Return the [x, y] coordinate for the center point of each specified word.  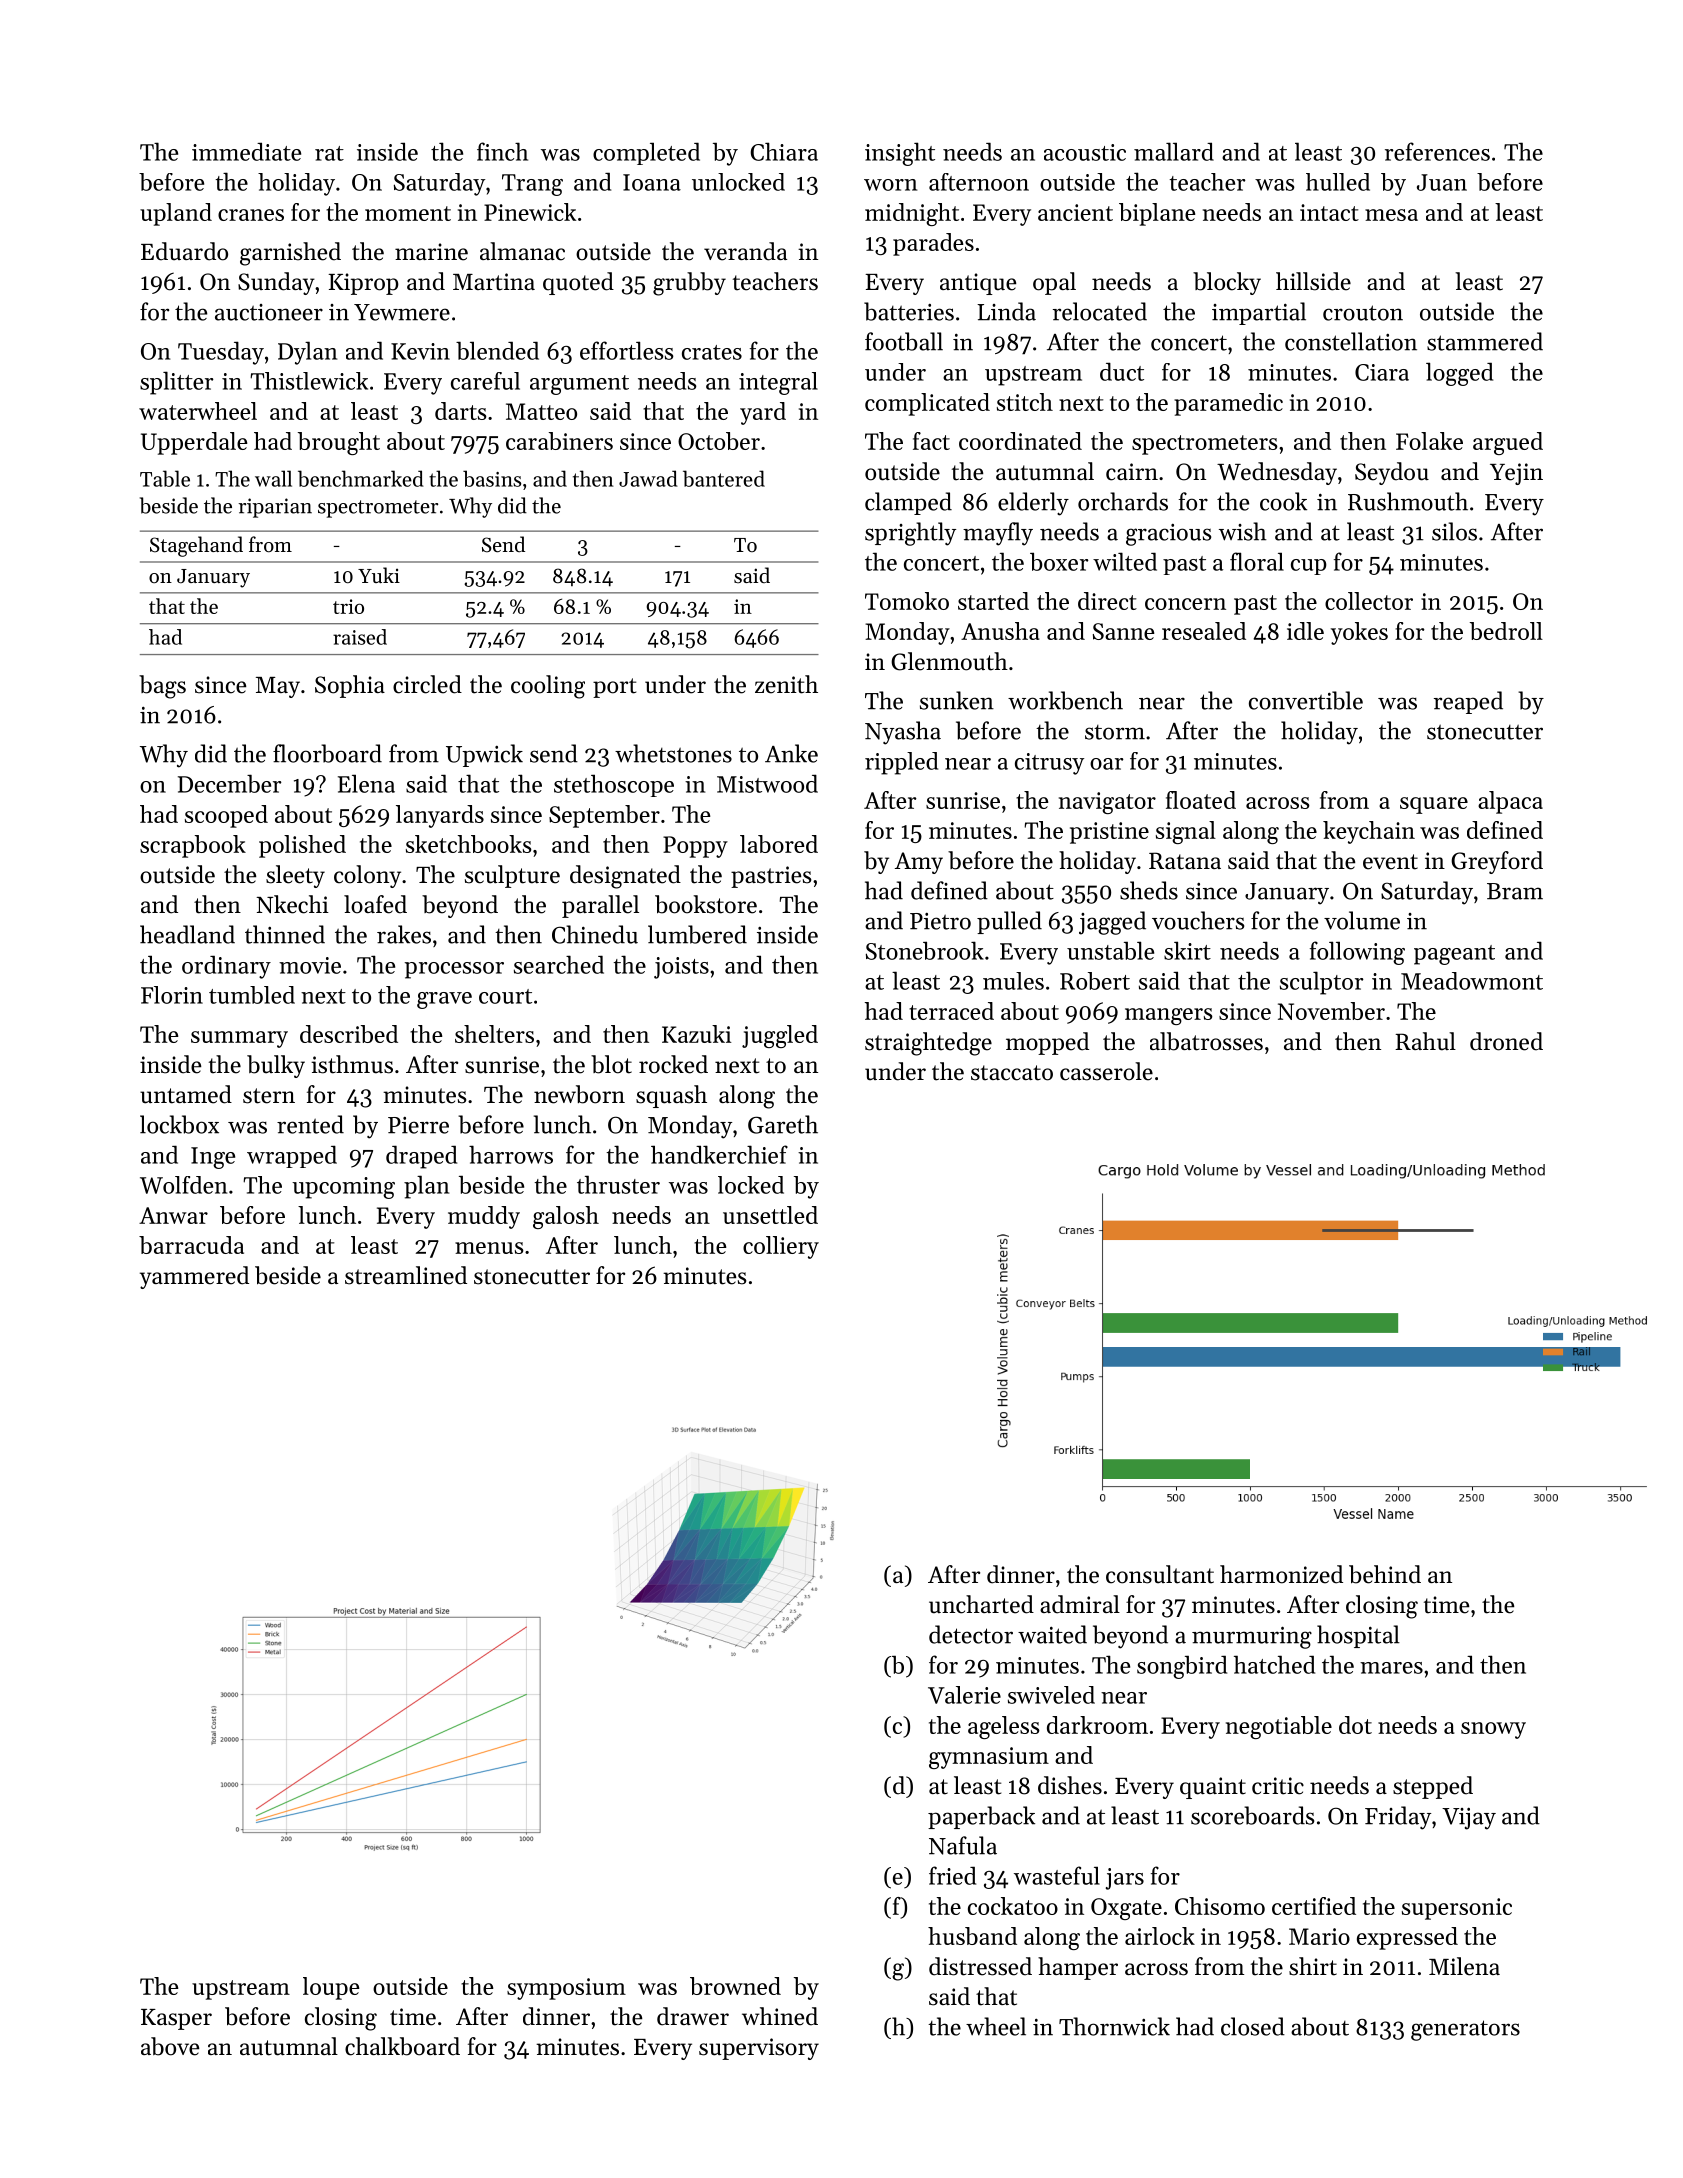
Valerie [964, 1695]
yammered [194, 1277]
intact [1329, 212]
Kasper [176, 2019]
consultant [1160, 1574]
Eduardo [184, 251]
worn [890, 185]
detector [971, 1634]
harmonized [1281, 1574]
